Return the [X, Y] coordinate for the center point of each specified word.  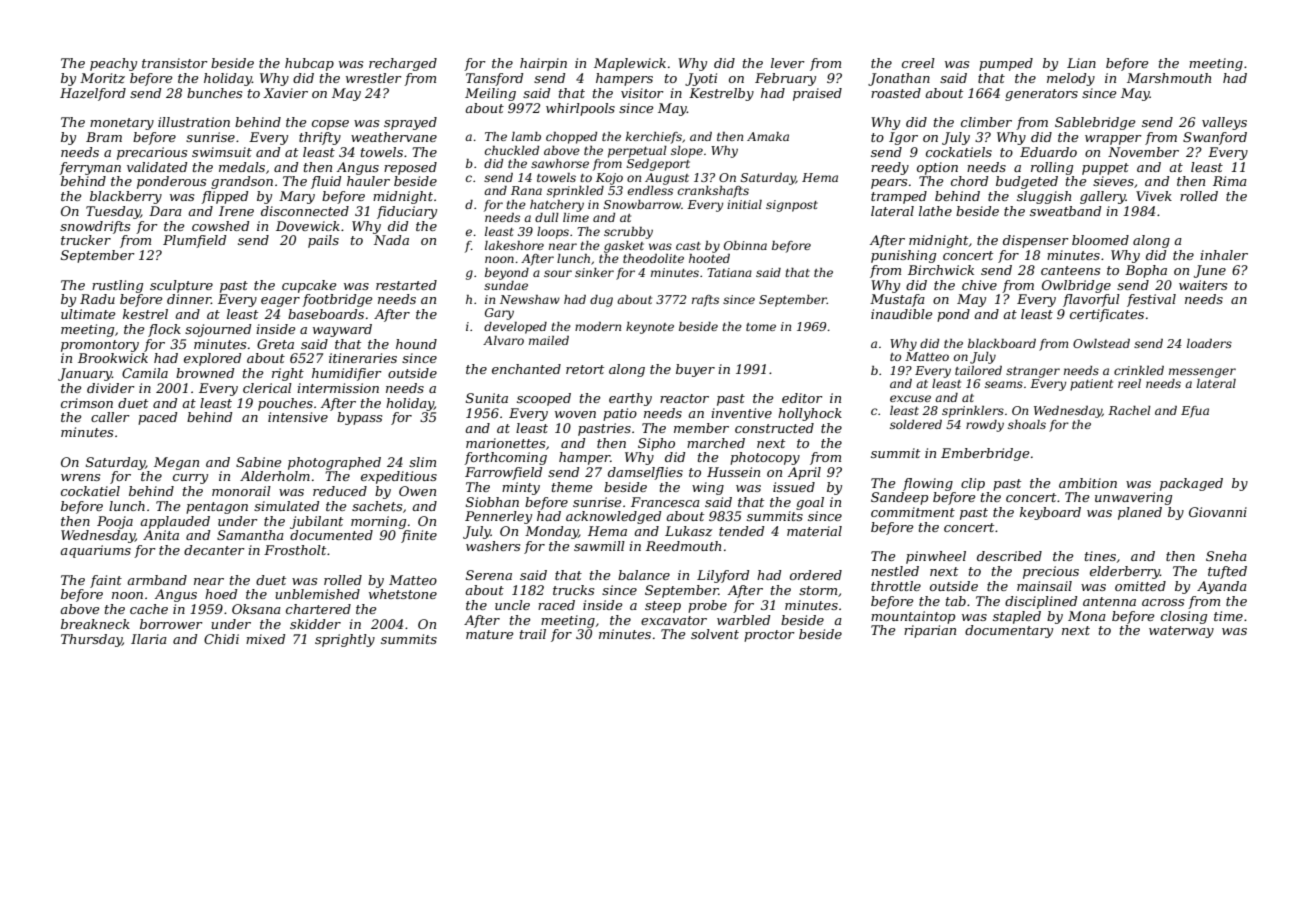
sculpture [181, 286]
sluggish [1044, 197]
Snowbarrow [642, 204]
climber [986, 122]
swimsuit [222, 152]
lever [788, 63]
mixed [265, 639]
